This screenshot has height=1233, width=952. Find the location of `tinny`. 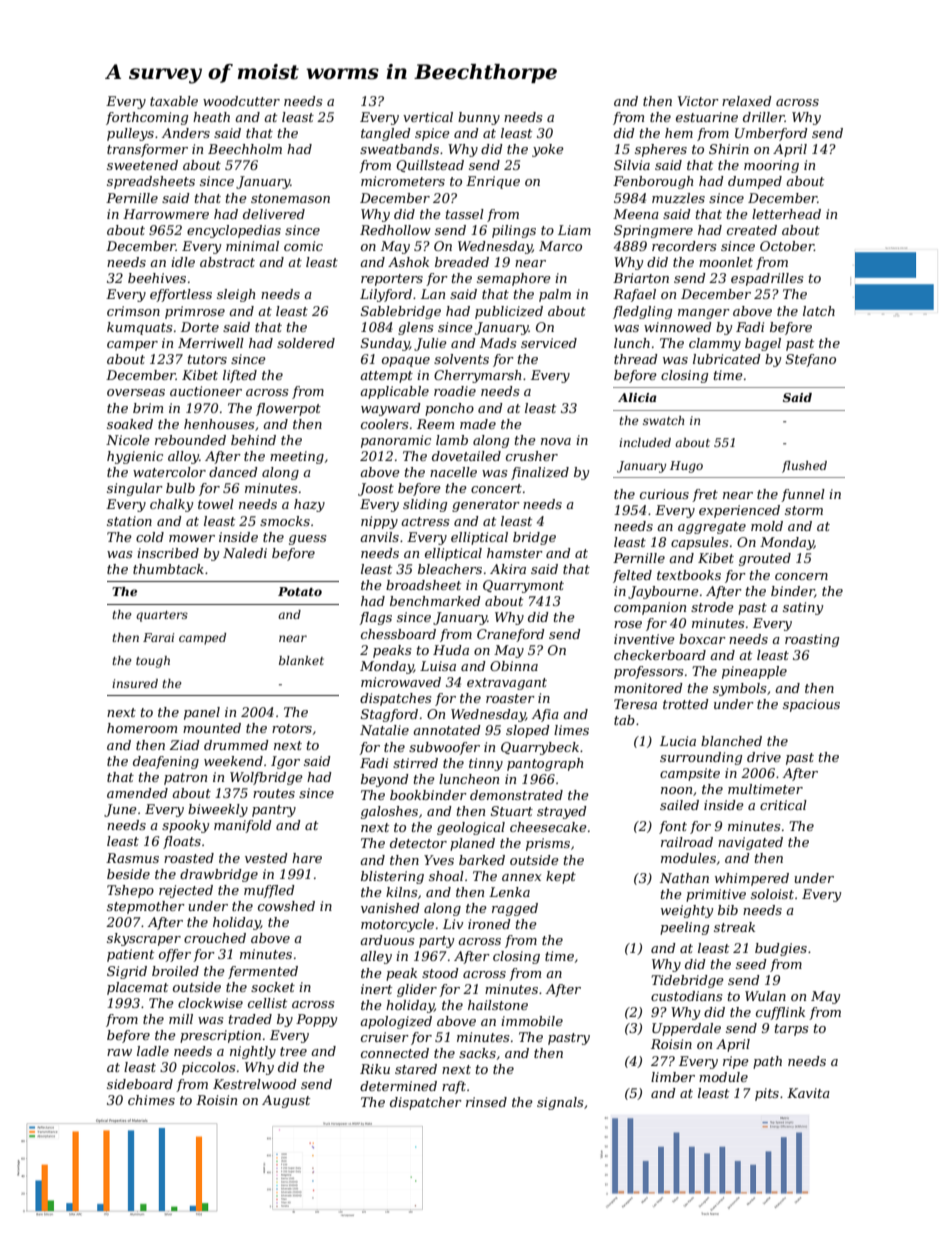

tinny is located at coordinates (486, 764).
